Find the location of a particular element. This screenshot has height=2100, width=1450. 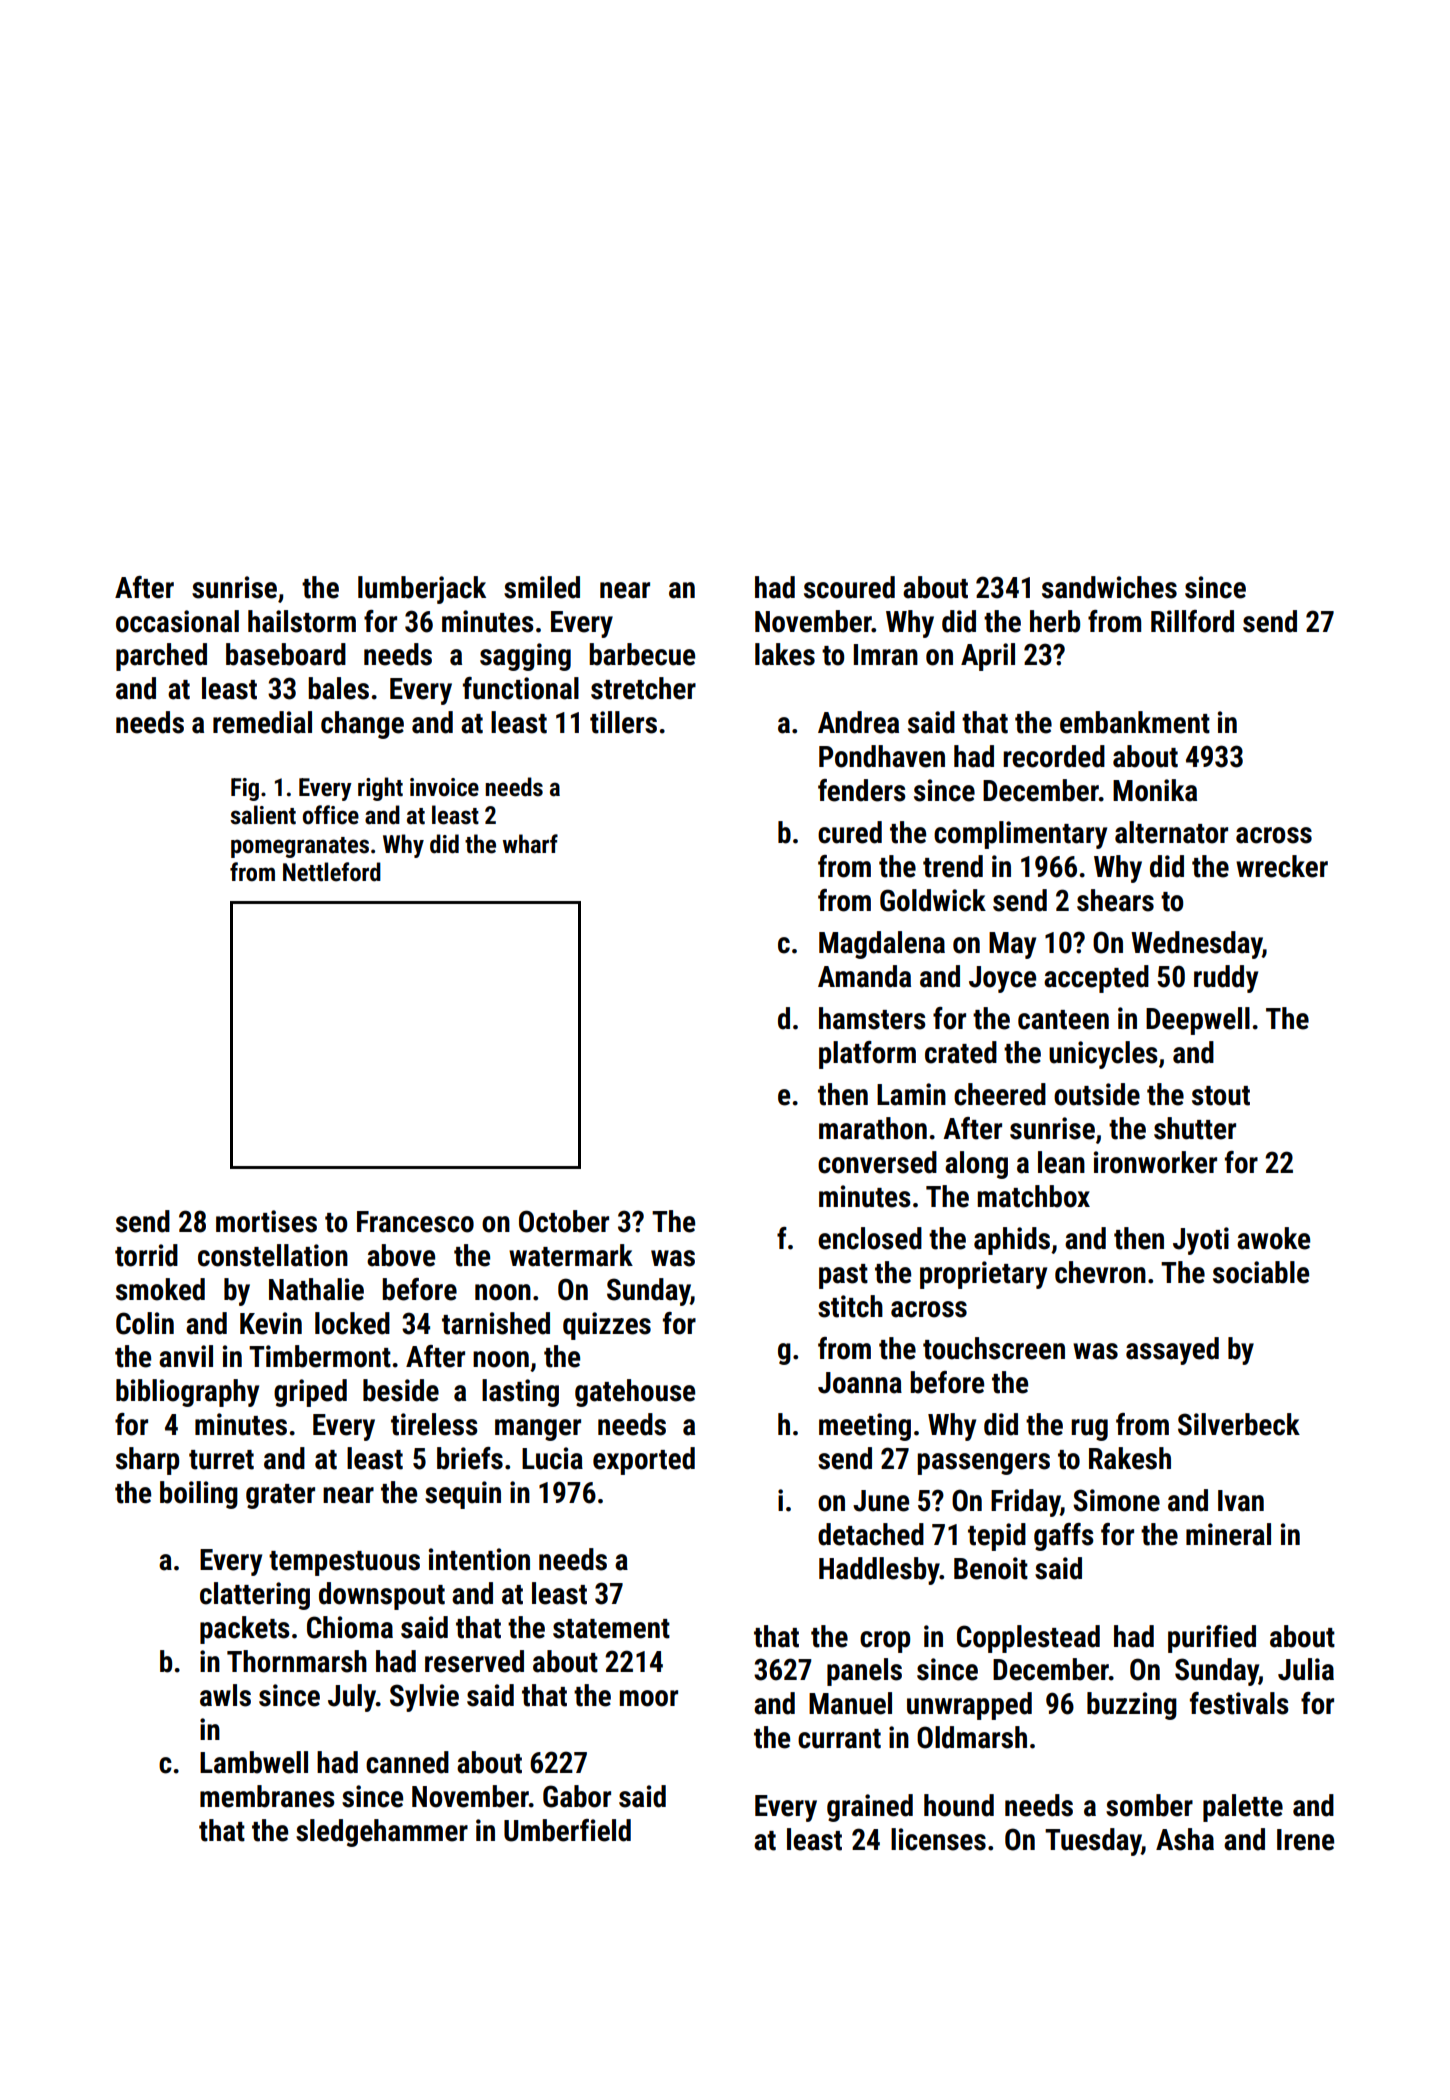

mortises is located at coordinates (266, 1221).
